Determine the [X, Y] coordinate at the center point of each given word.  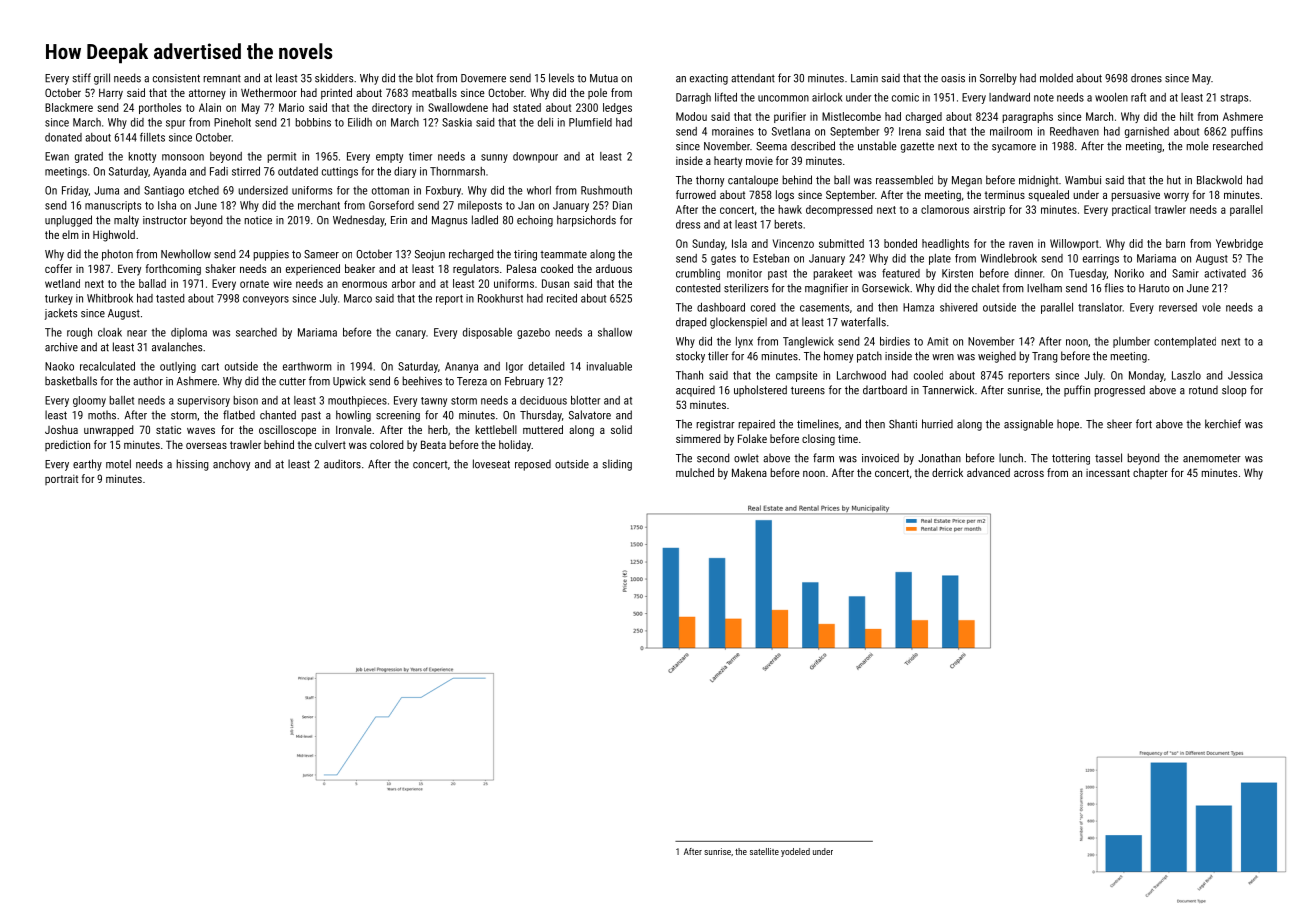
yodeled [795, 852]
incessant [1108, 473]
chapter [1150, 473]
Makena [749, 472]
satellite [764, 851]
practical [1131, 210]
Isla [739, 243]
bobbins [313, 122]
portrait [61, 480]
